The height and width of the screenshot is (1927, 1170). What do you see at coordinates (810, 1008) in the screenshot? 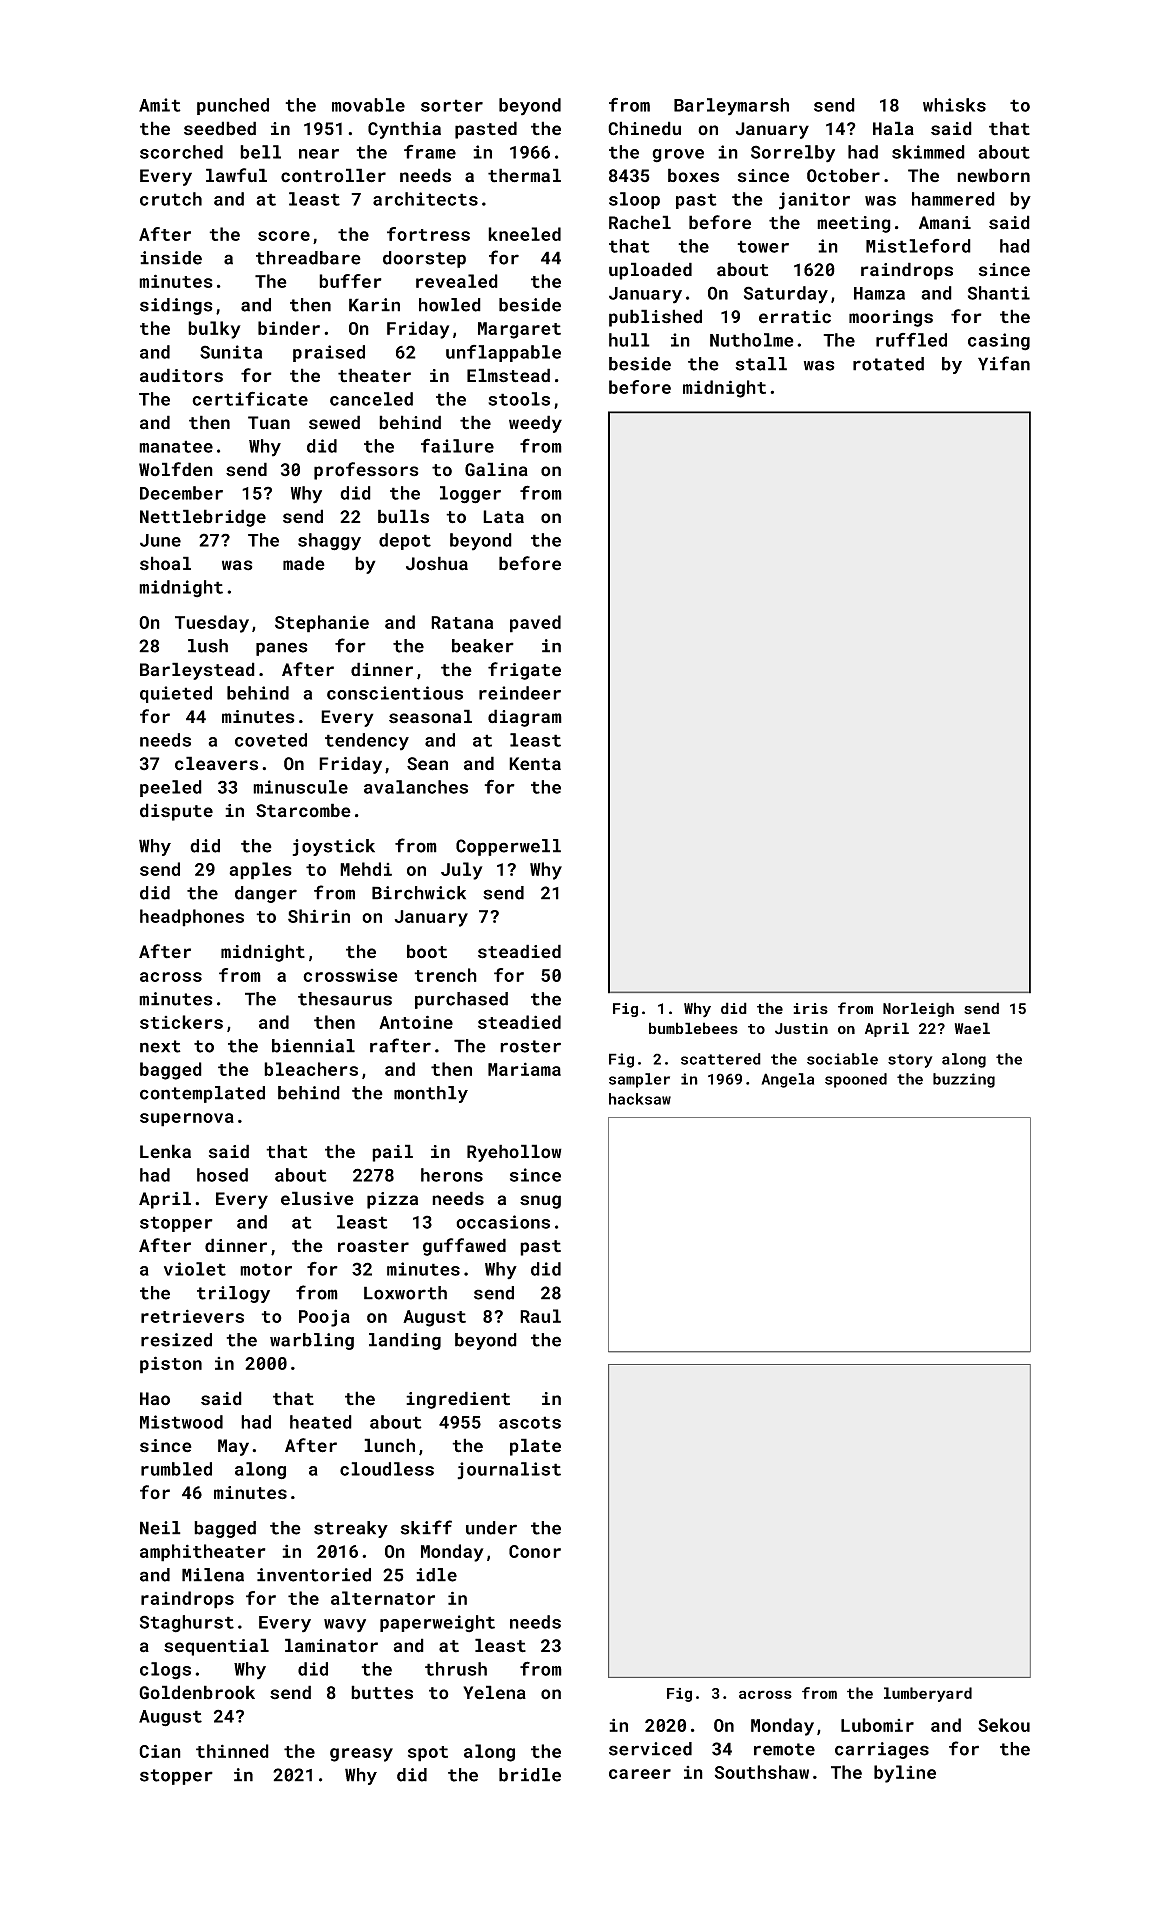
I see `iris` at bounding box center [810, 1008].
